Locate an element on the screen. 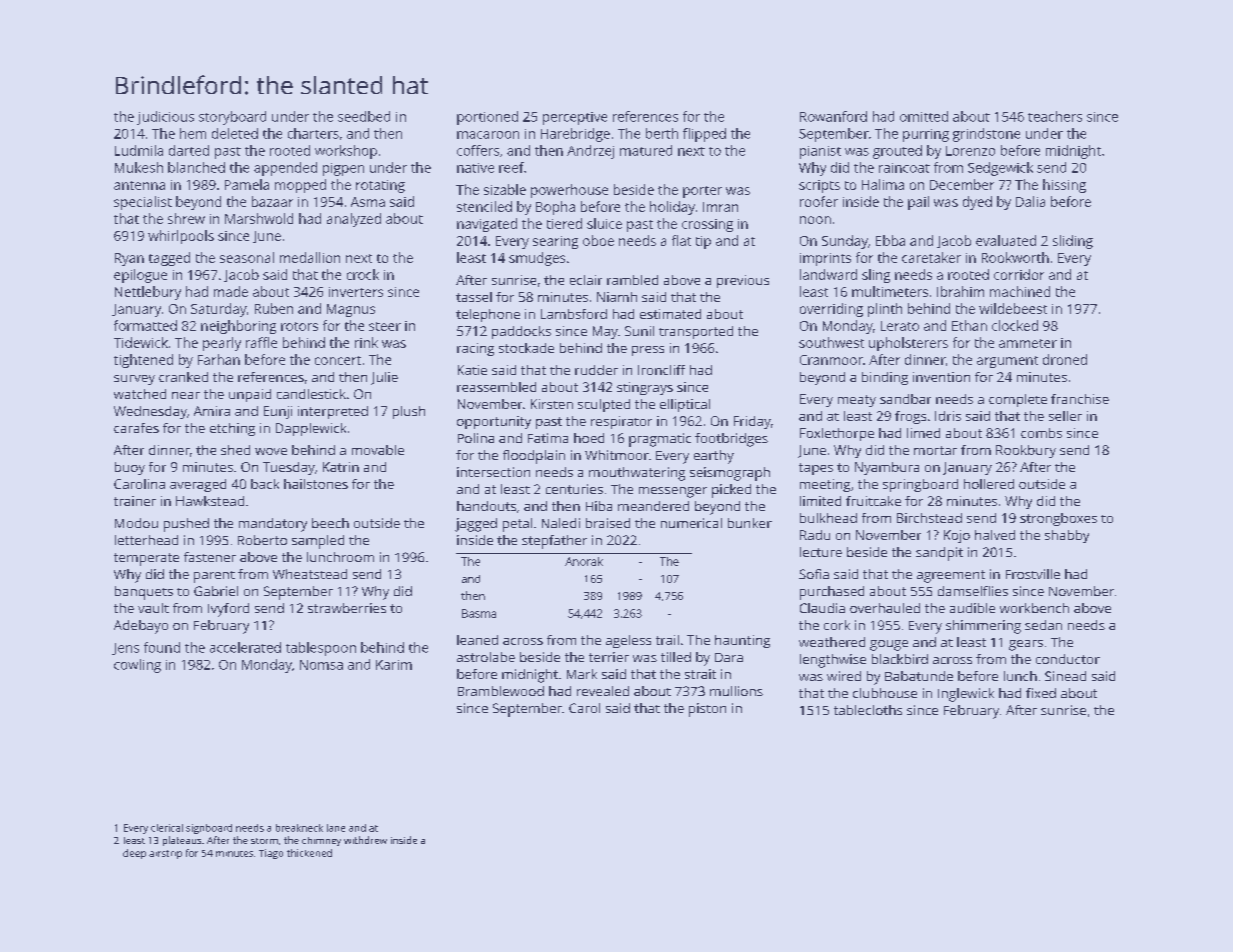  opportunity is located at coordinates (494, 422).
